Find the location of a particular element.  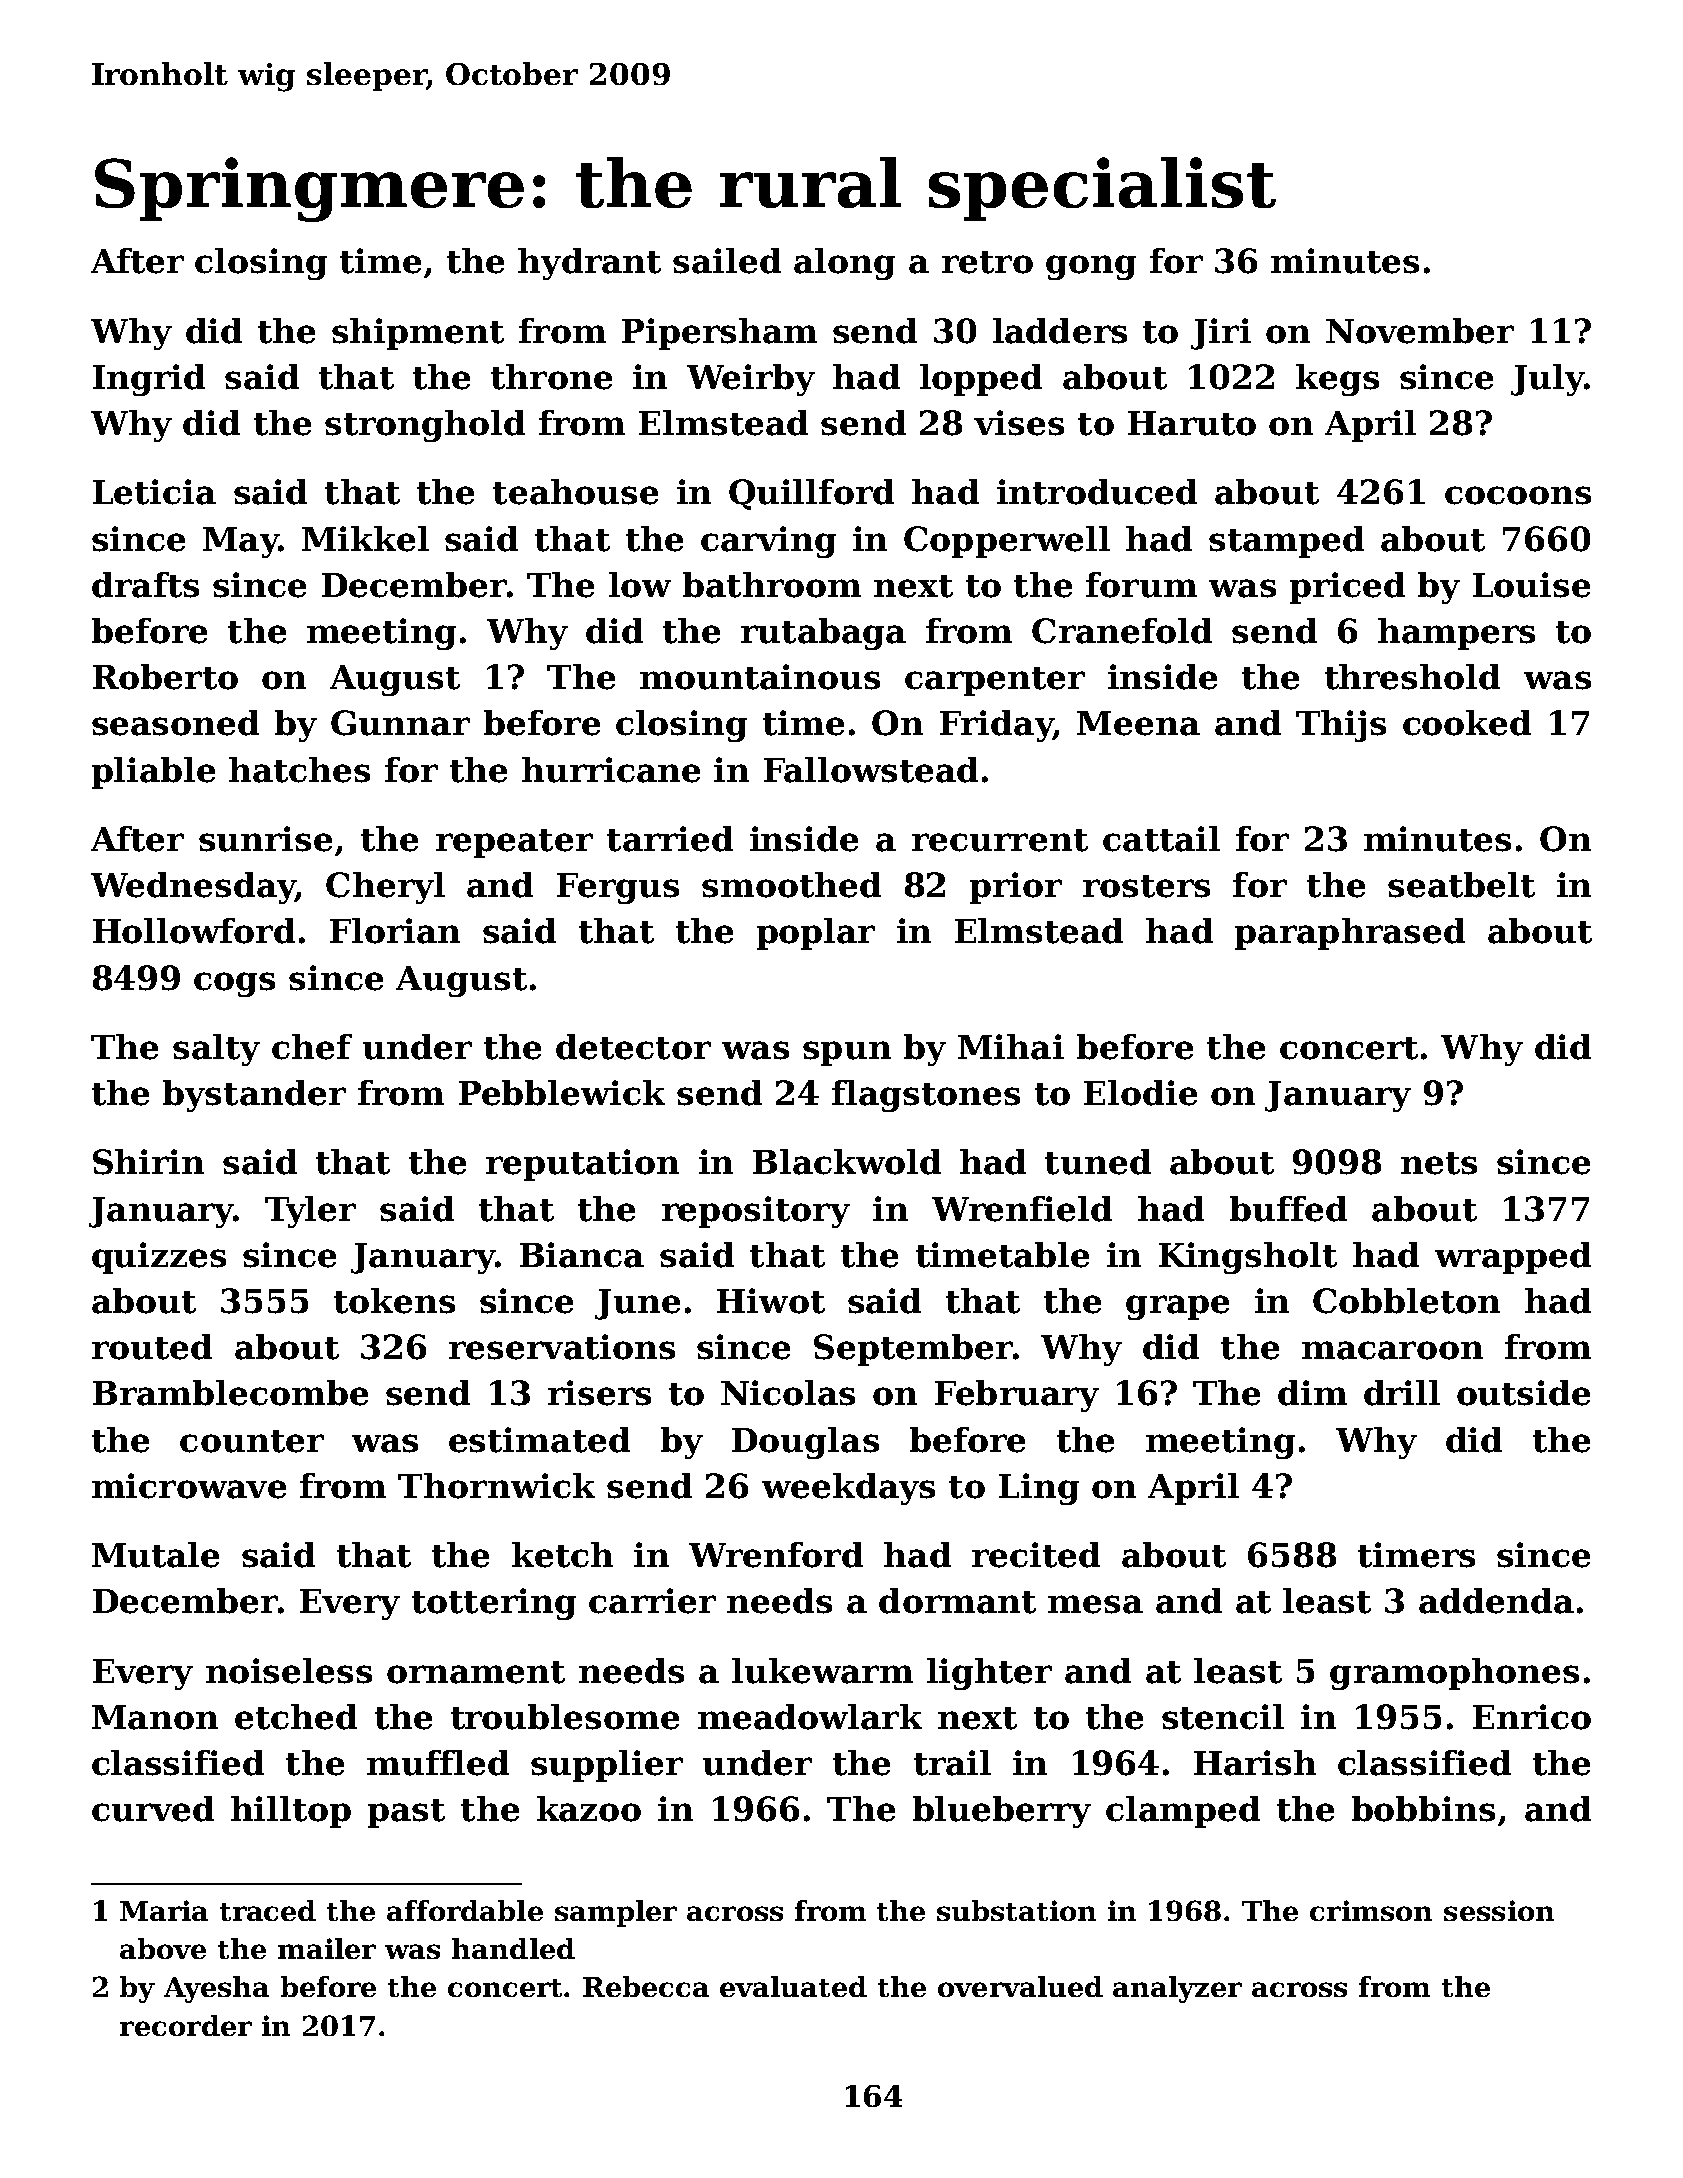

curved is located at coordinates (153, 1809).
